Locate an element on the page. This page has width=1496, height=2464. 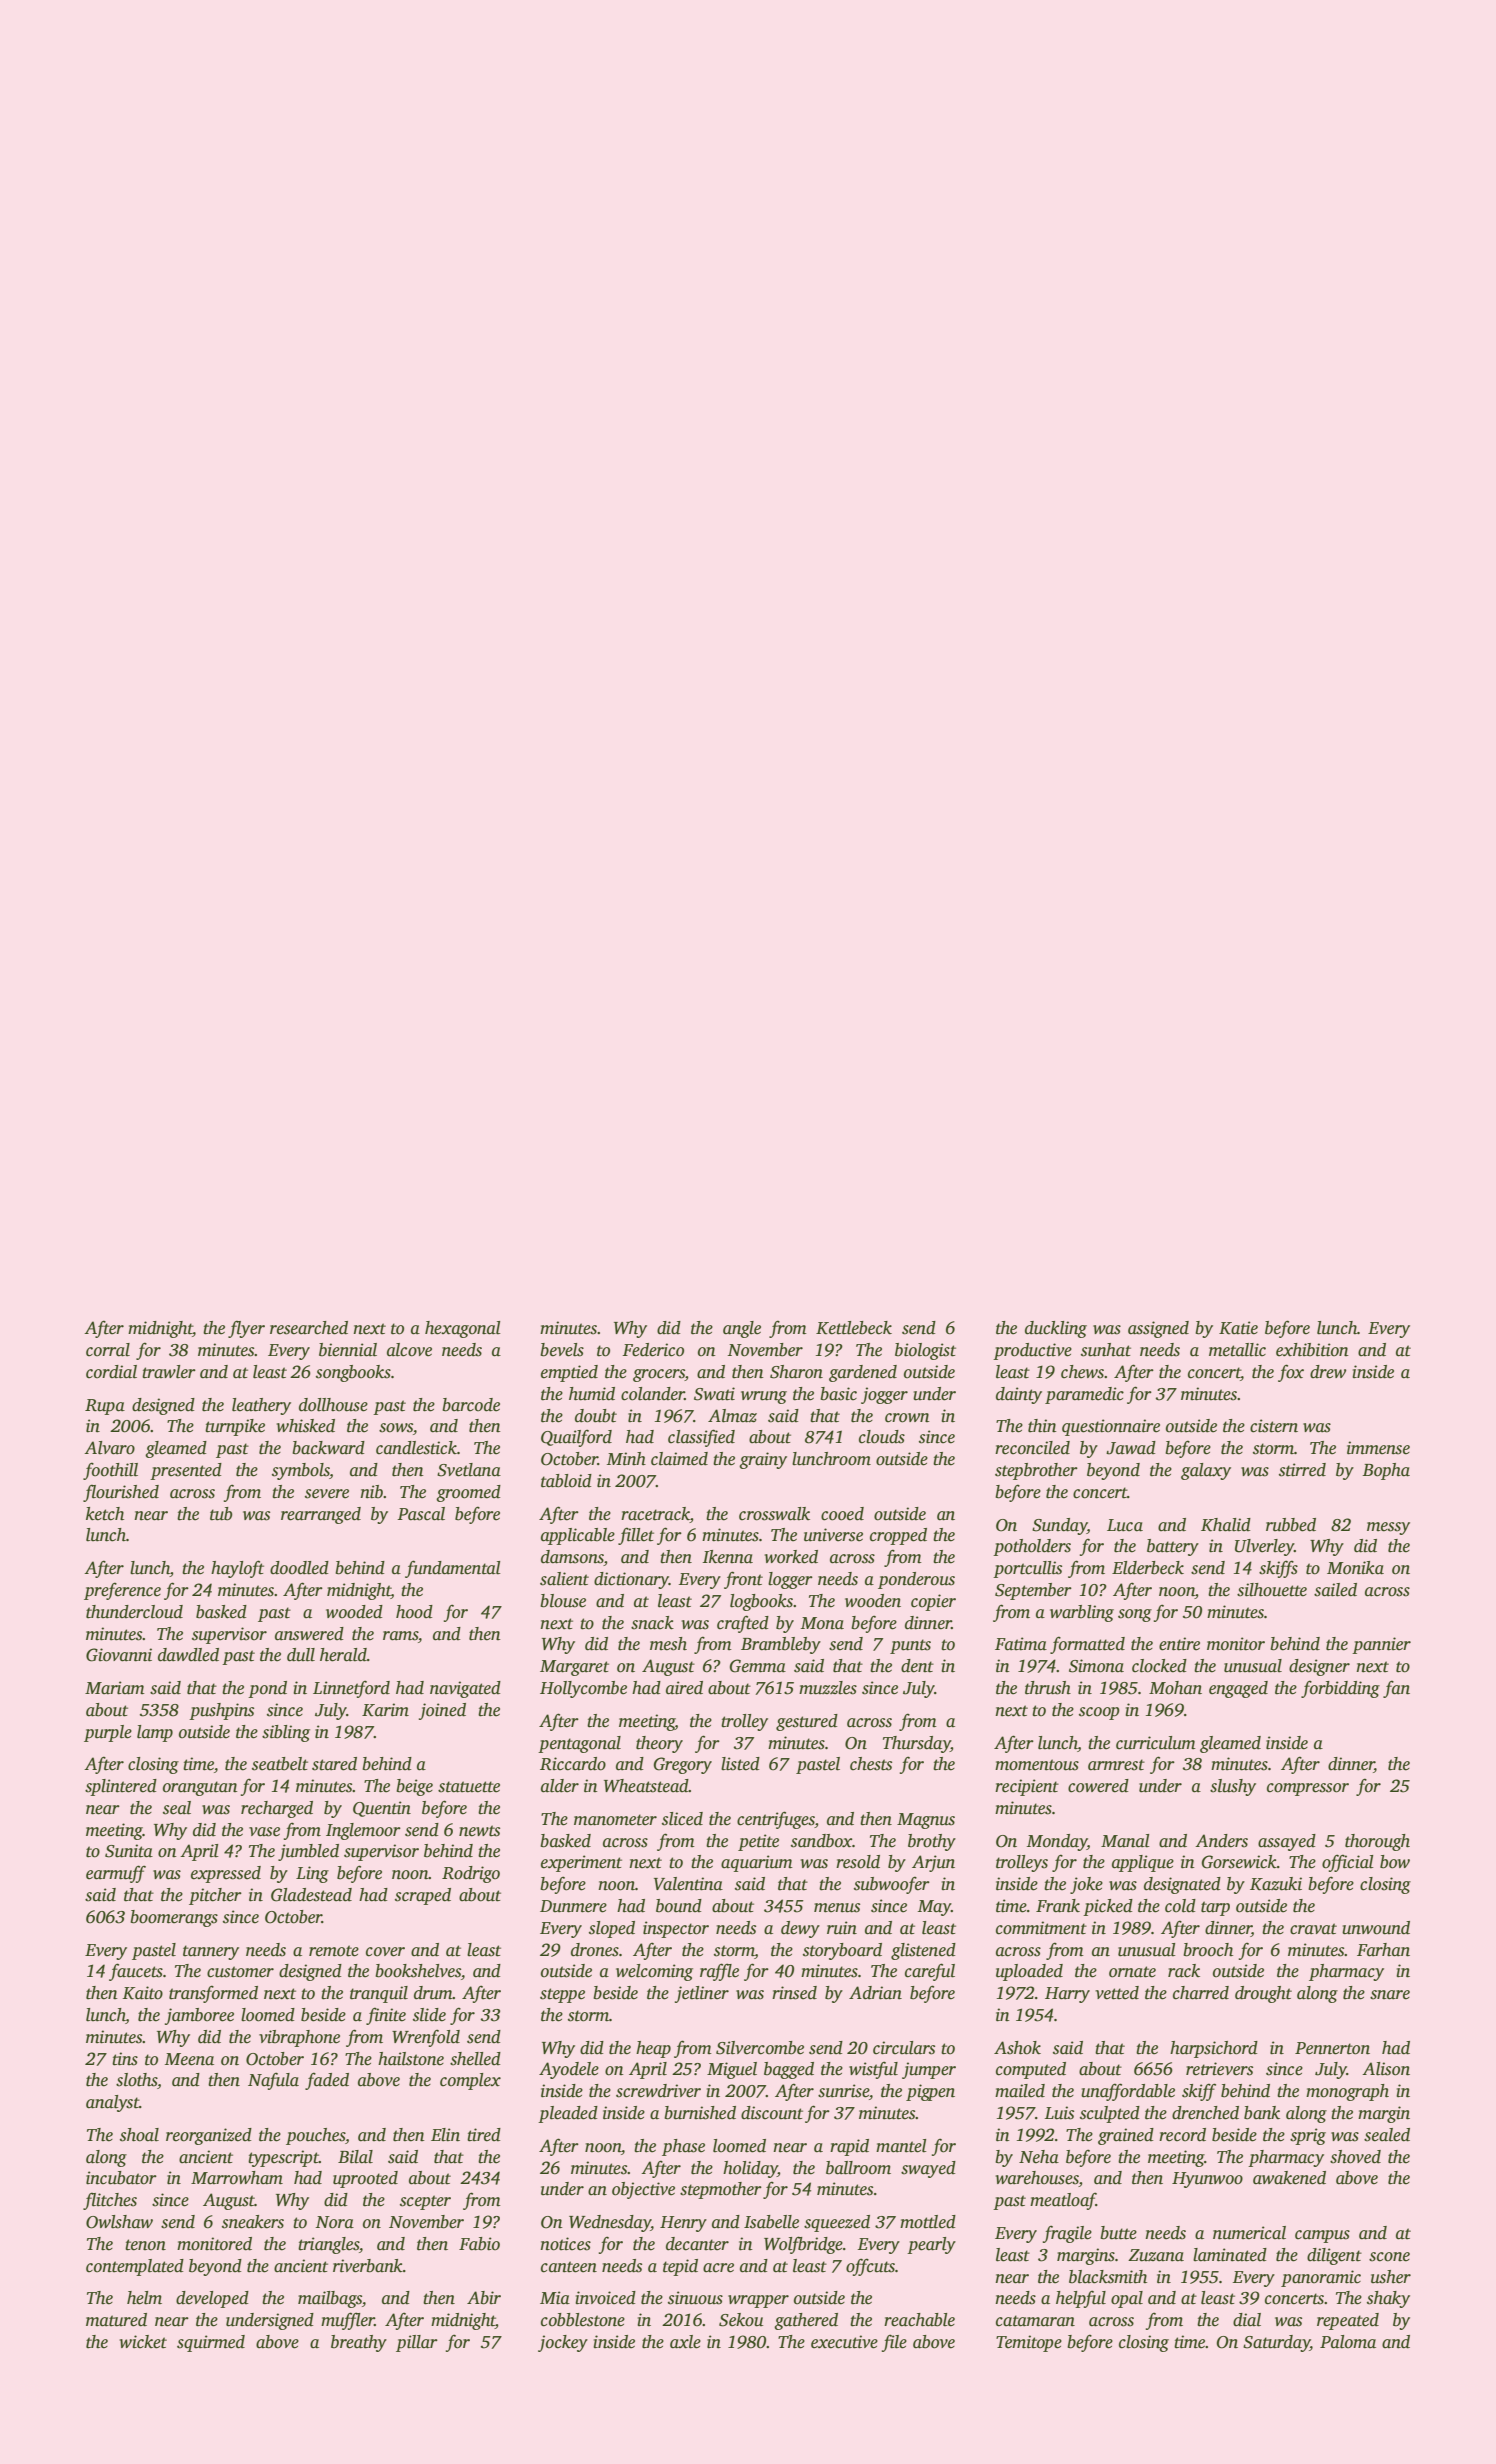
squirmed is located at coordinates (211, 2343).
